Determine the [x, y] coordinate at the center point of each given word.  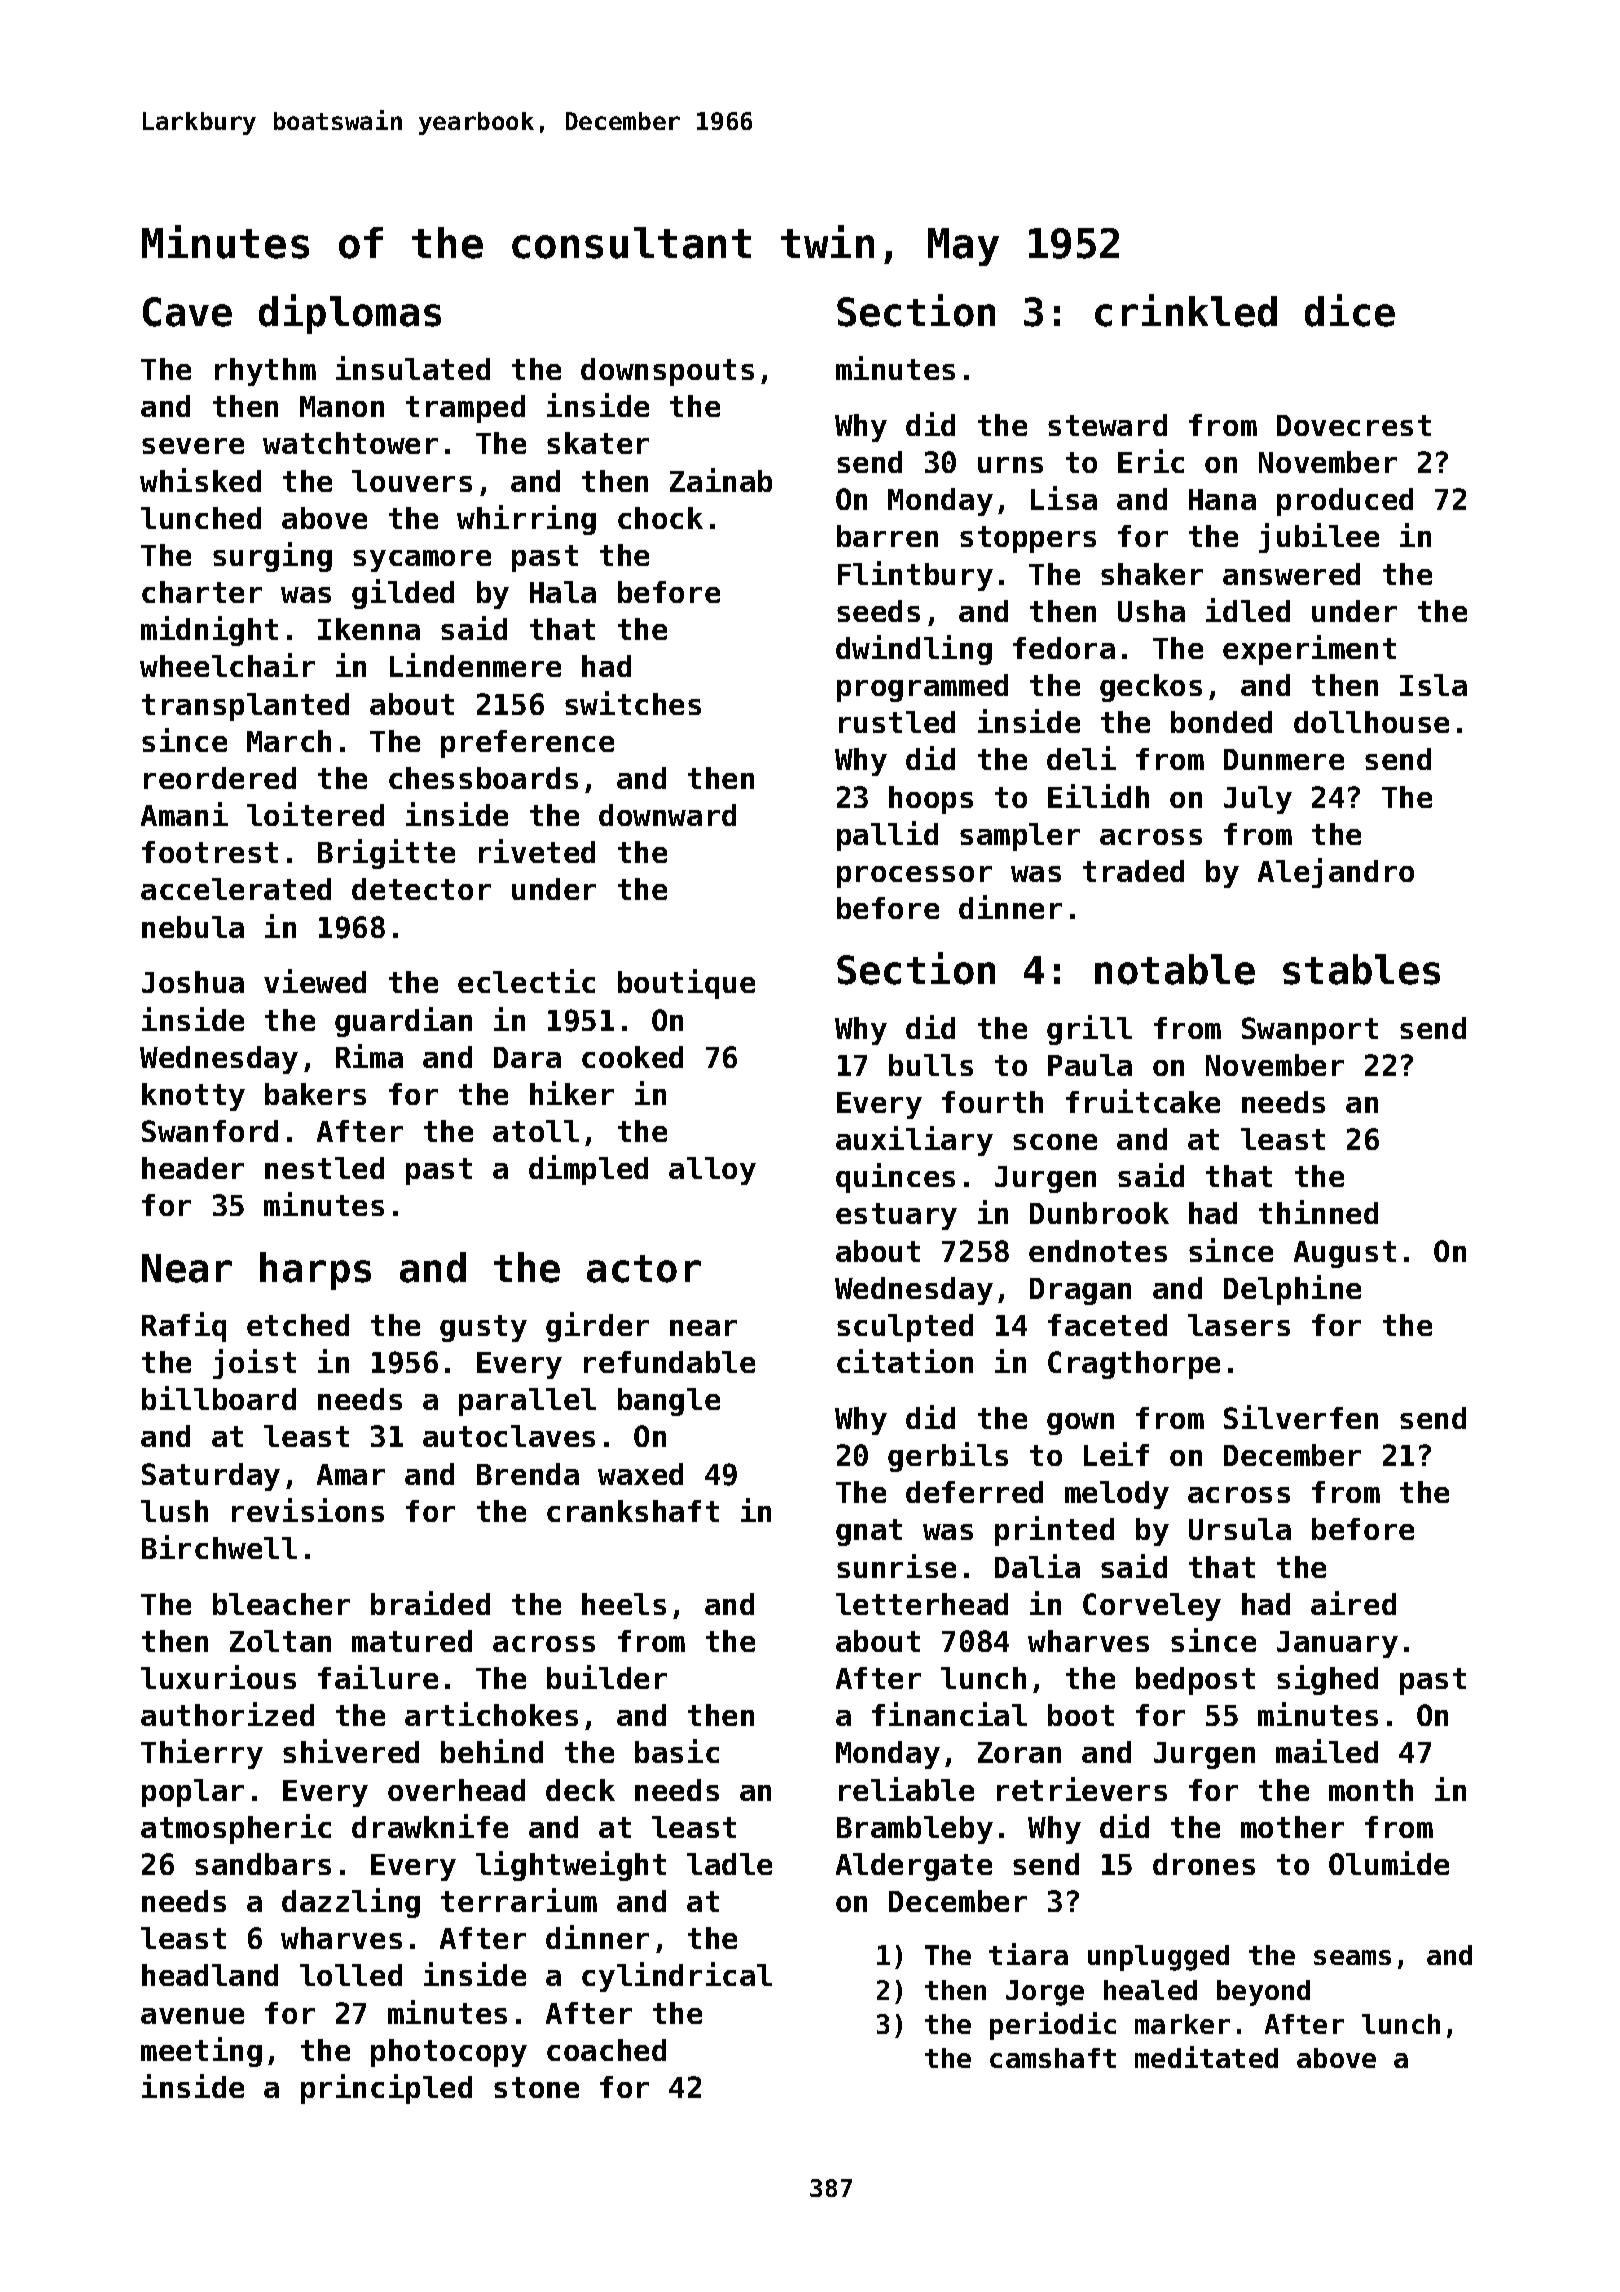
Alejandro [1336, 873]
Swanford [210, 1131]
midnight [209, 631]
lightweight [571, 1866]
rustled [897, 722]
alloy [712, 1171]
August [1345, 1254]
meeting [201, 2052]
